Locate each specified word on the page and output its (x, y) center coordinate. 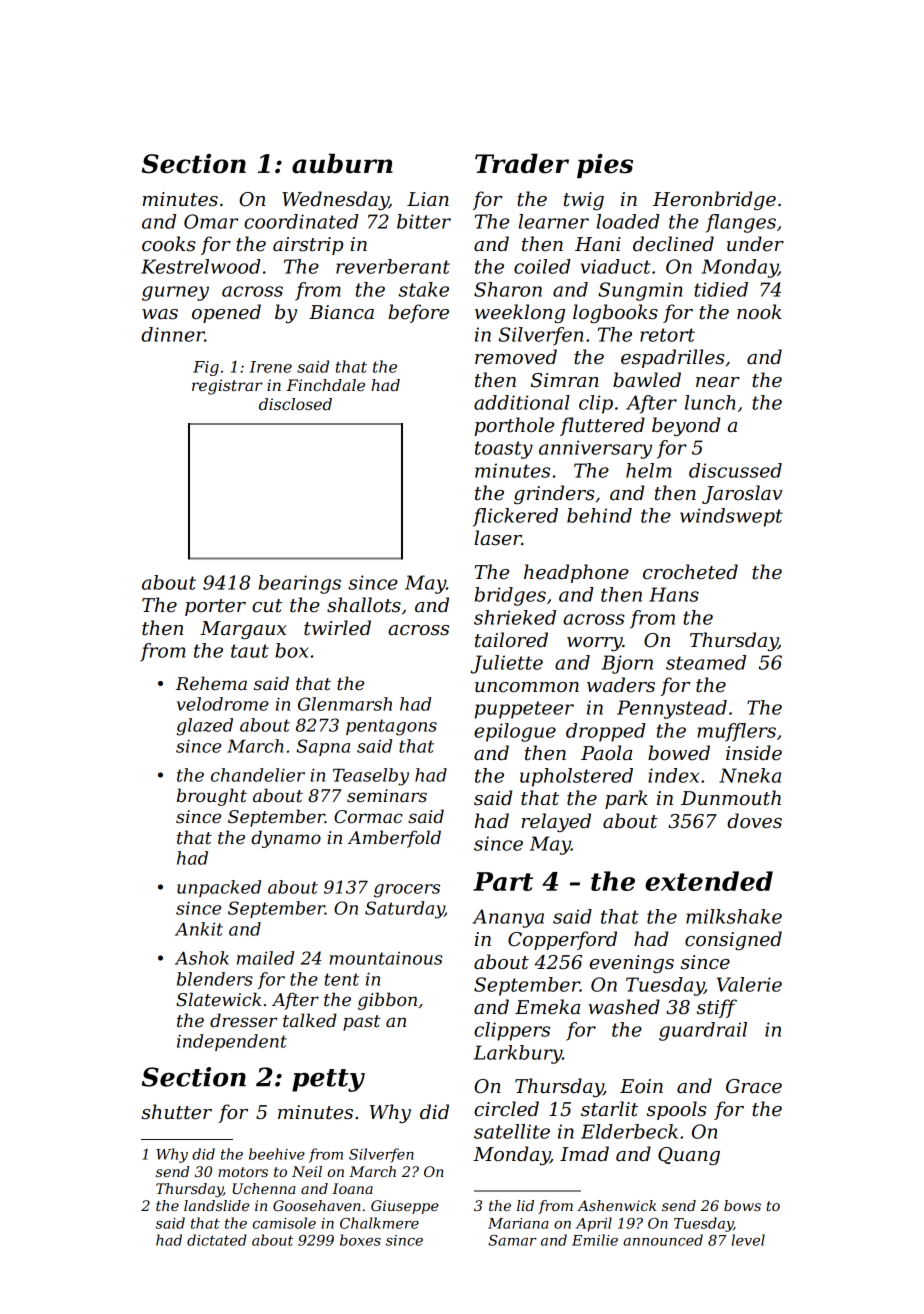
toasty (504, 450)
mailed (265, 958)
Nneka (750, 775)
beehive (277, 1154)
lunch (710, 402)
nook (759, 312)
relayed (556, 822)
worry (595, 644)
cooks (169, 244)
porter (215, 607)
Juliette (506, 664)
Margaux (243, 630)
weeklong (520, 313)
